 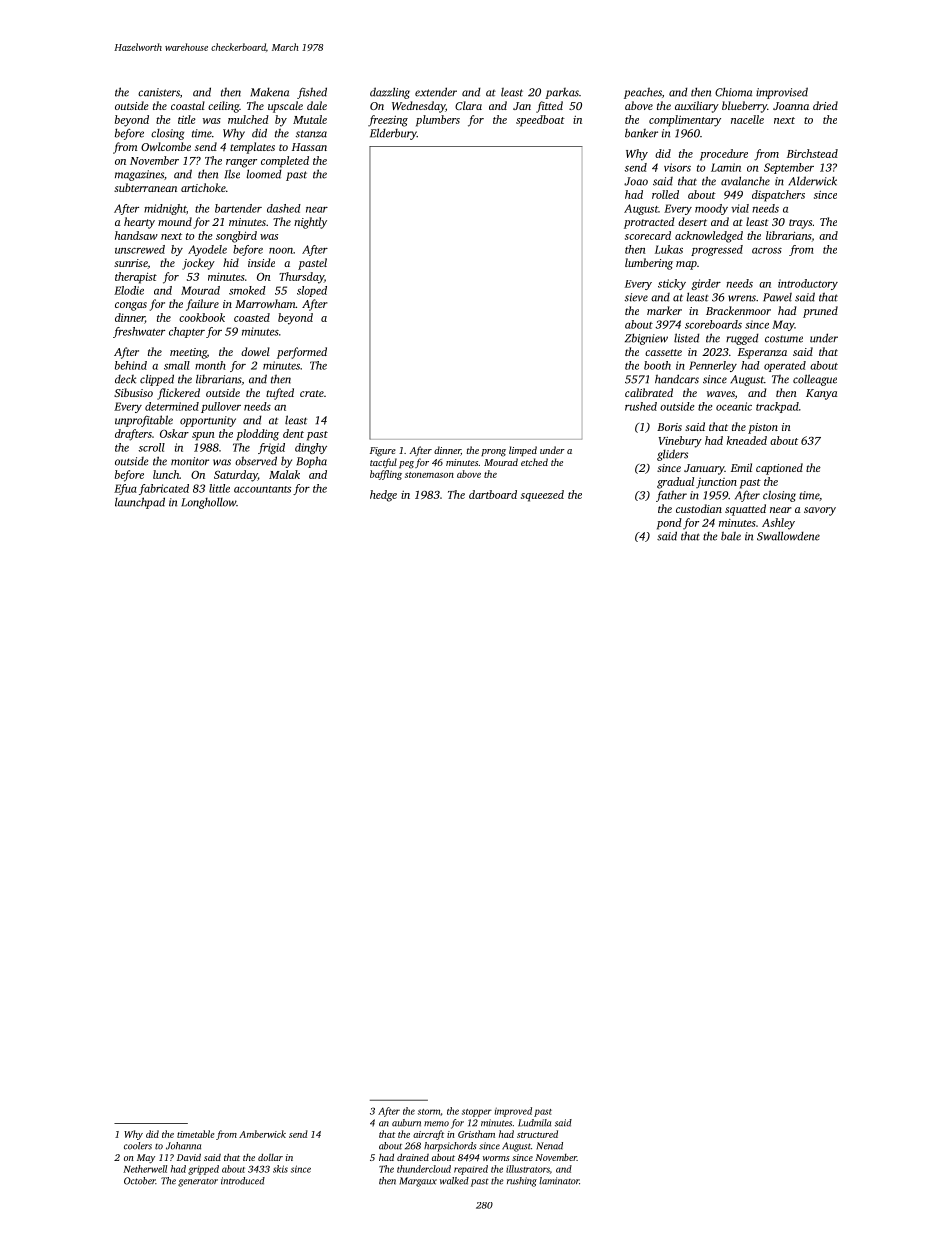 What do you see at coordinates (454, 1181) in the screenshot?
I see `walked` at bounding box center [454, 1181].
